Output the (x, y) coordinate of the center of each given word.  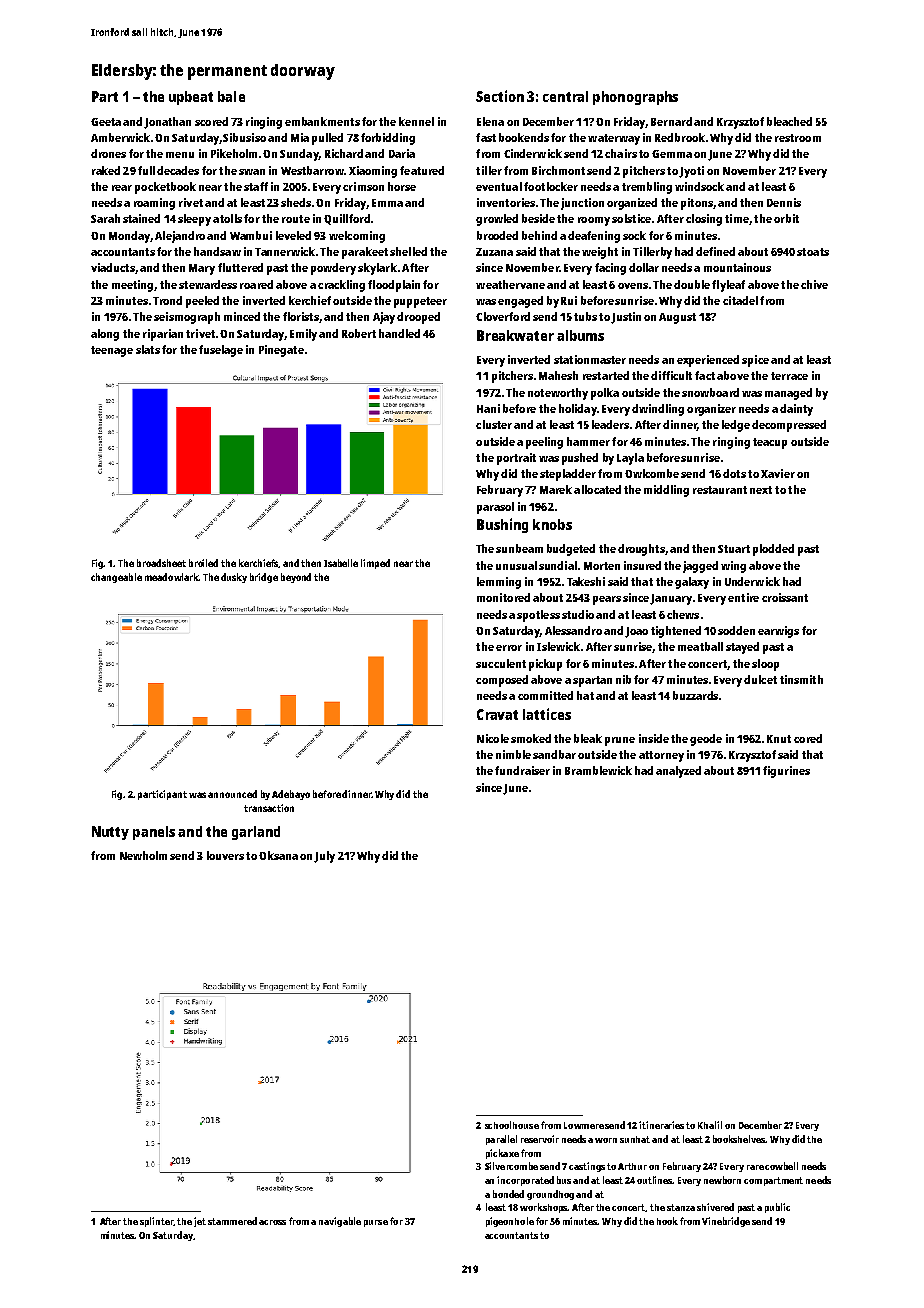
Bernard (671, 121)
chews (683, 614)
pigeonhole (510, 1222)
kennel (416, 121)
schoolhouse (512, 1125)
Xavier (778, 473)
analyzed (678, 772)
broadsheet (161, 563)
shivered (715, 1207)
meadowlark (172, 577)
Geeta (106, 122)
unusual (516, 565)
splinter (157, 1222)
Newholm (143, 855)
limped (375, 564)
